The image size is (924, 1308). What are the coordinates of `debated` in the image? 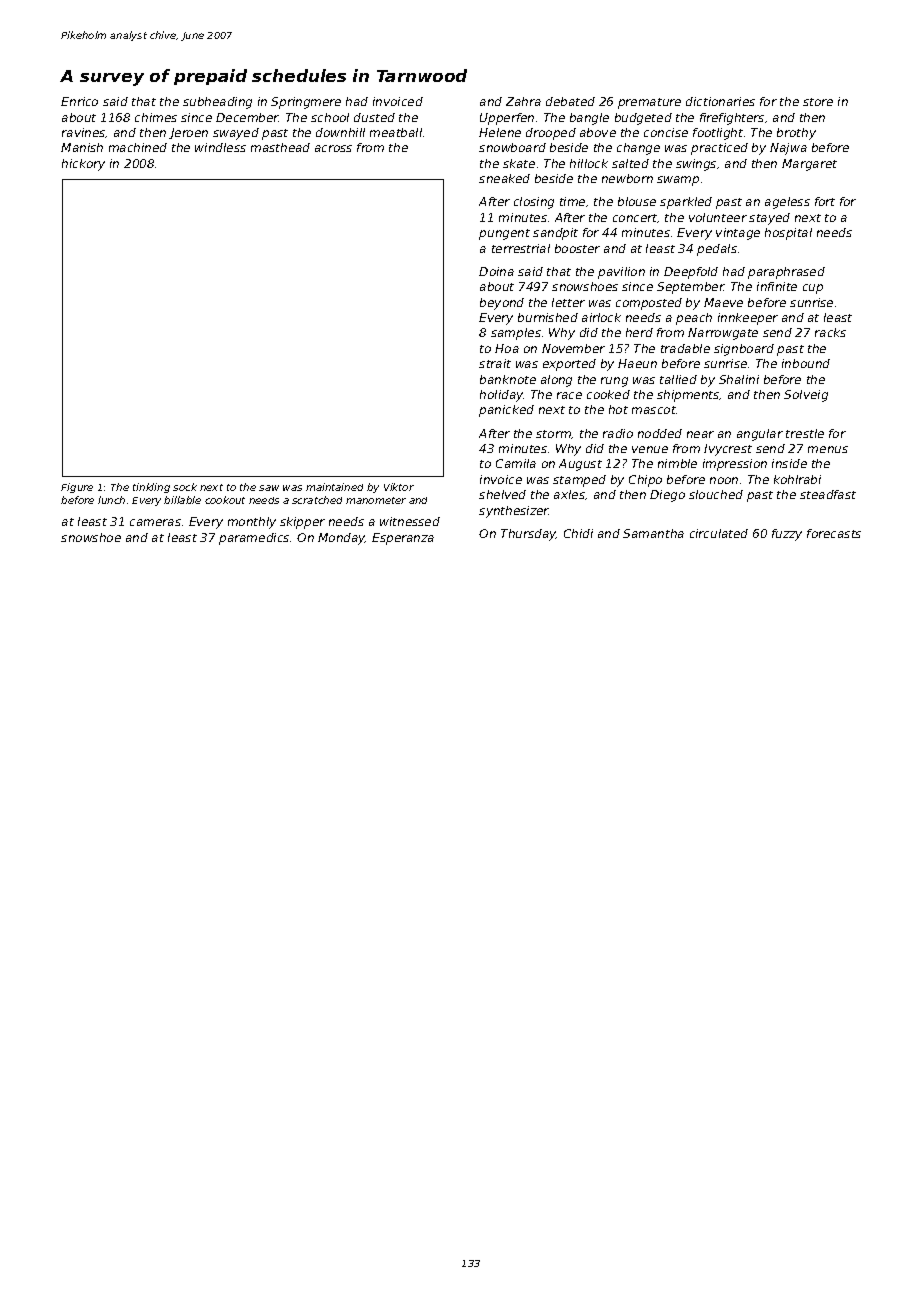 It's located at (570, 101).
